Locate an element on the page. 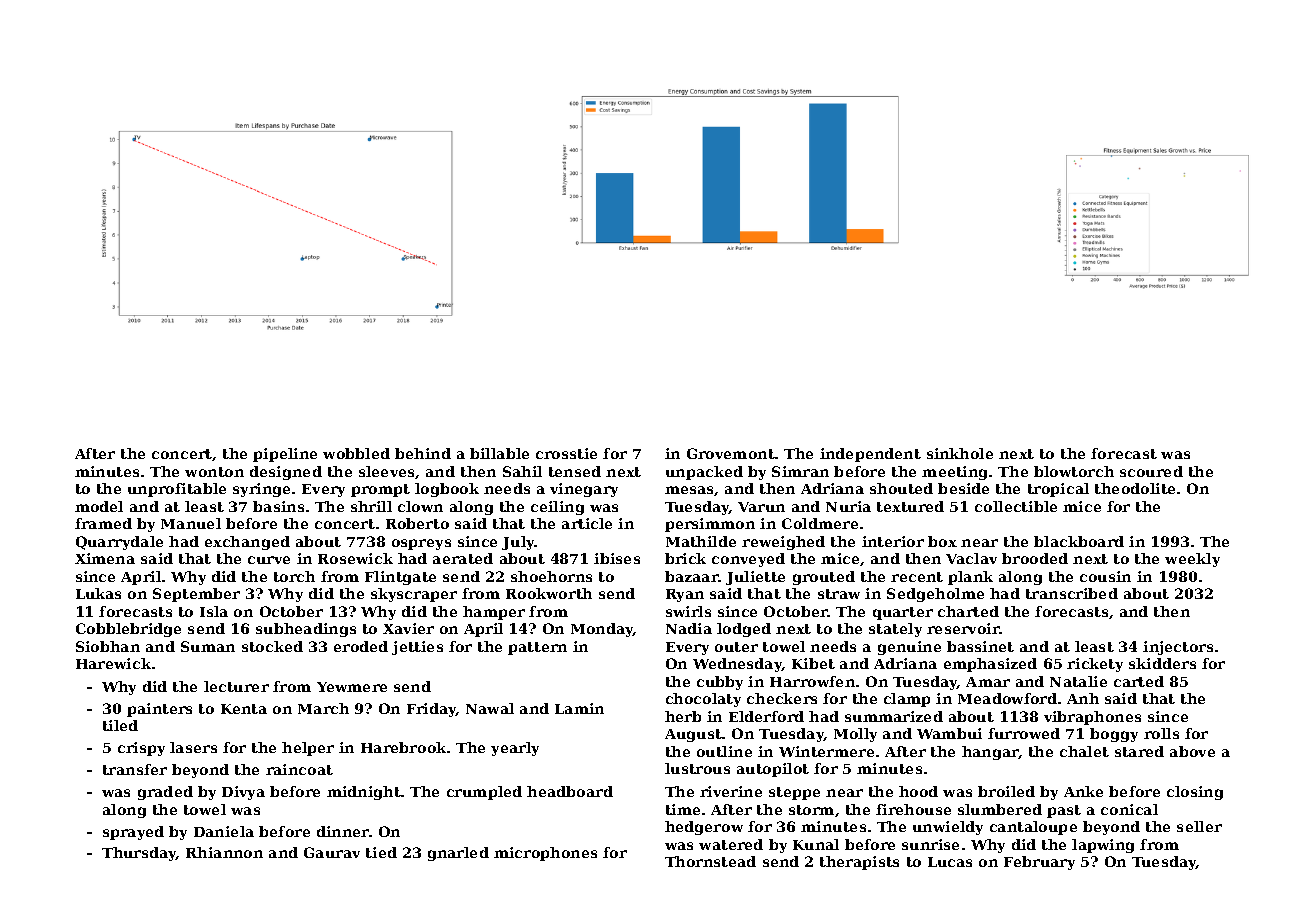 The width and height of the image is (1308, 924). weekly is located at coordinates (1192, 560).
